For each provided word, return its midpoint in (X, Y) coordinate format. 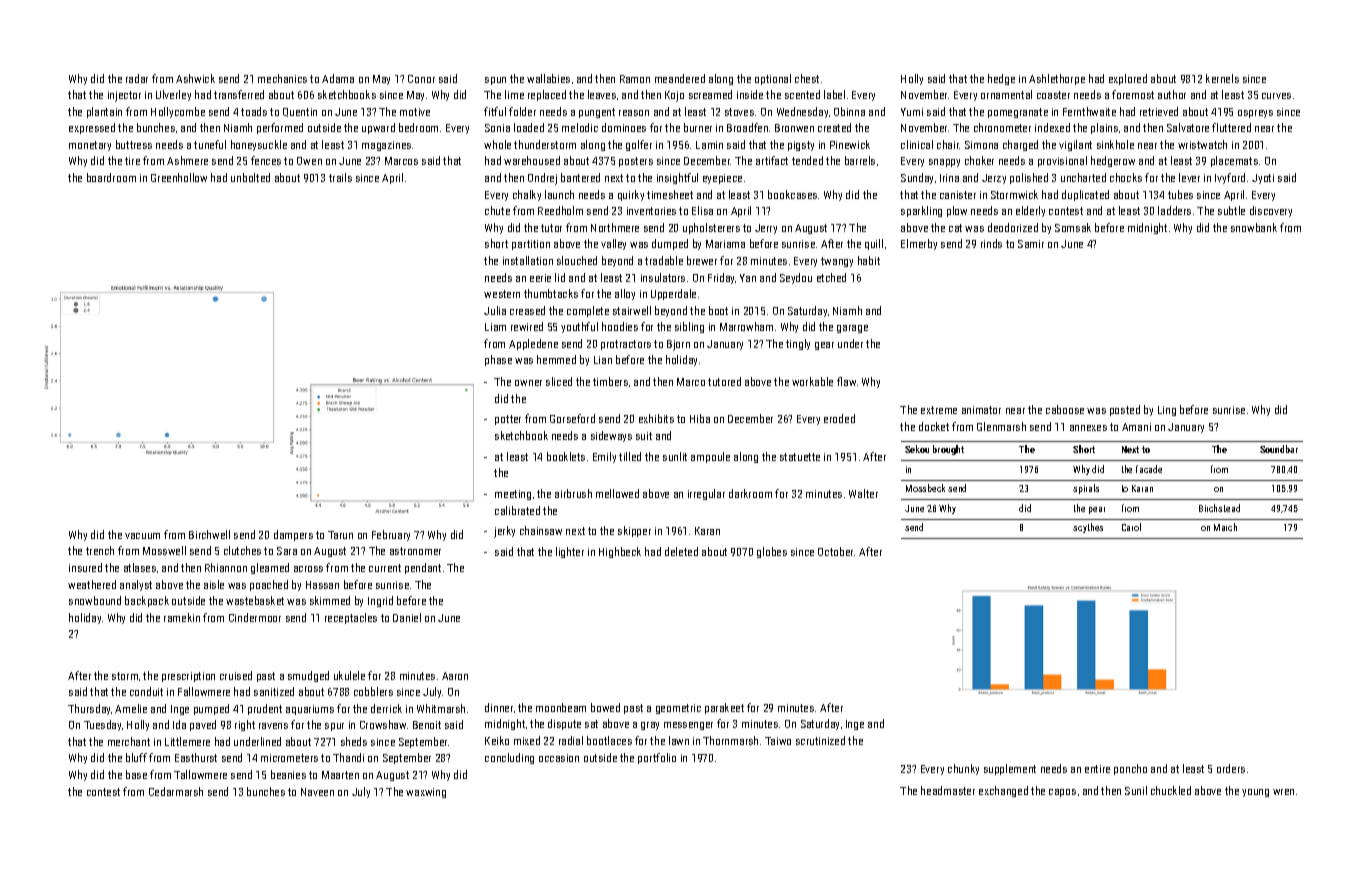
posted (1125, 410)
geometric (678, 709)
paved (203, 725)
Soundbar (1279, 449)
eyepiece (722, 179)
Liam (495, 327)
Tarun (340, 535)
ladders (1174, 210)
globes (772, 552)
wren (1283, 792)
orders (1231, 768)
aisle (214, 584)
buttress (134, 144)
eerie (540, 278)
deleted (681, 551)
